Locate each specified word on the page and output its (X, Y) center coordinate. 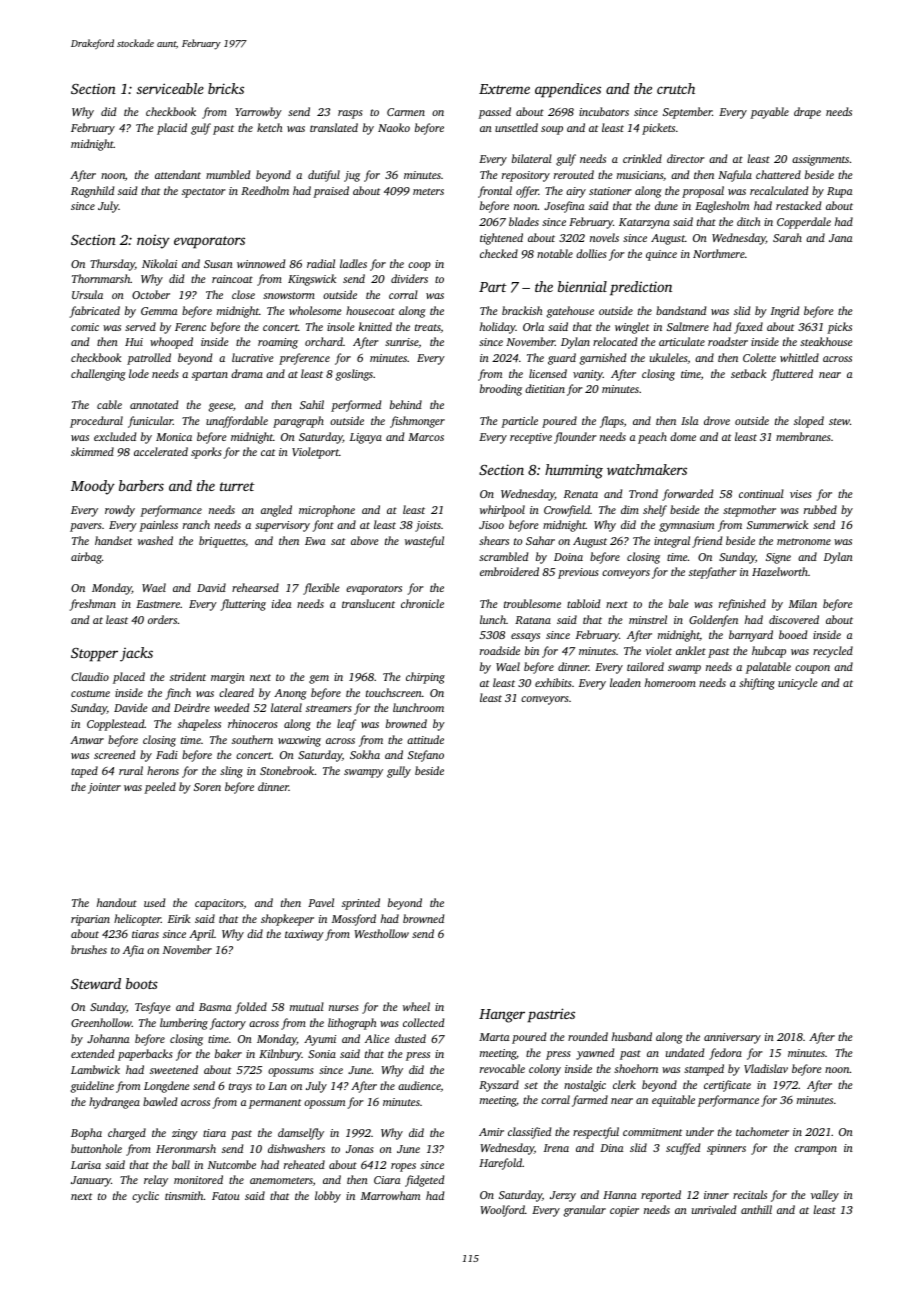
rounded (588, 1036)
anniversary (732, 1038)
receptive (531, 438)
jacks (136, 654)
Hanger (502, 1016)
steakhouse (826, 341)
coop (419, 266)
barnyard (751, 636)
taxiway (304, 935)
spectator (204, 193)
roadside (500, 650)
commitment (652, 1132)
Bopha (86, 1134)
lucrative (253, 357)
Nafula (735, 176)
